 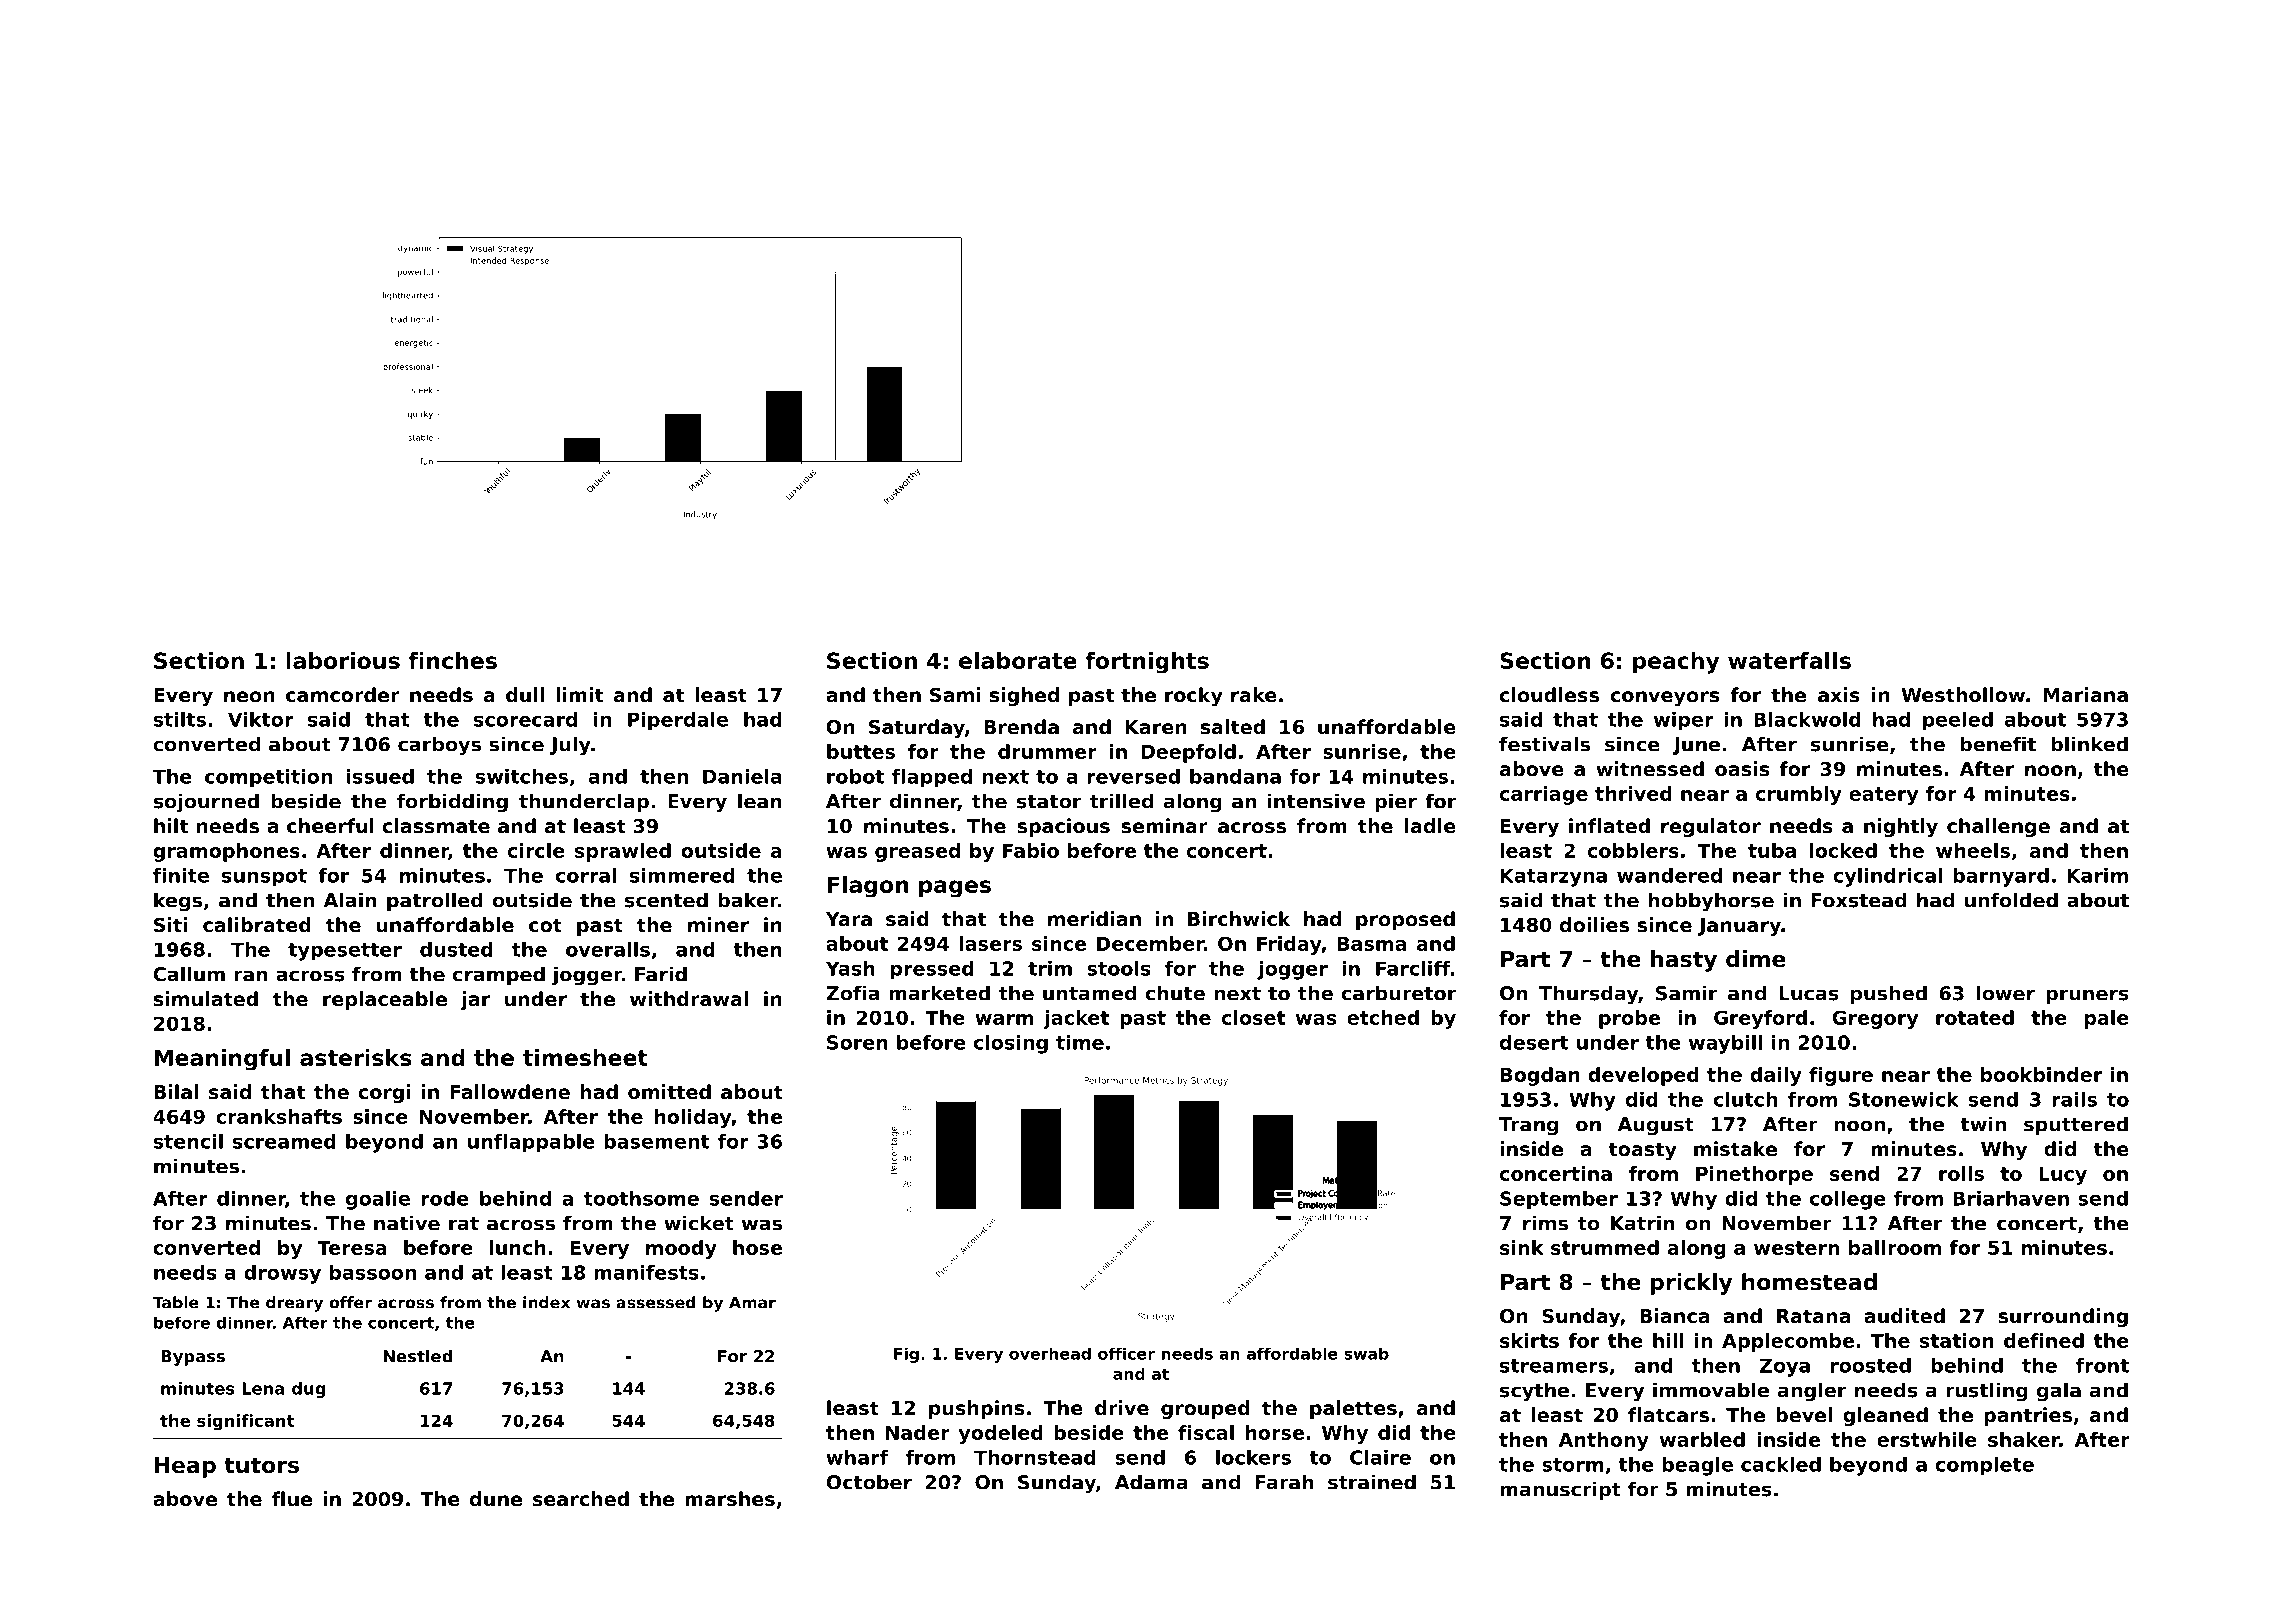 What do you see at coordinates (730, 1498) in the image?
I see `marshes` at bounding box center [730, 1498].
